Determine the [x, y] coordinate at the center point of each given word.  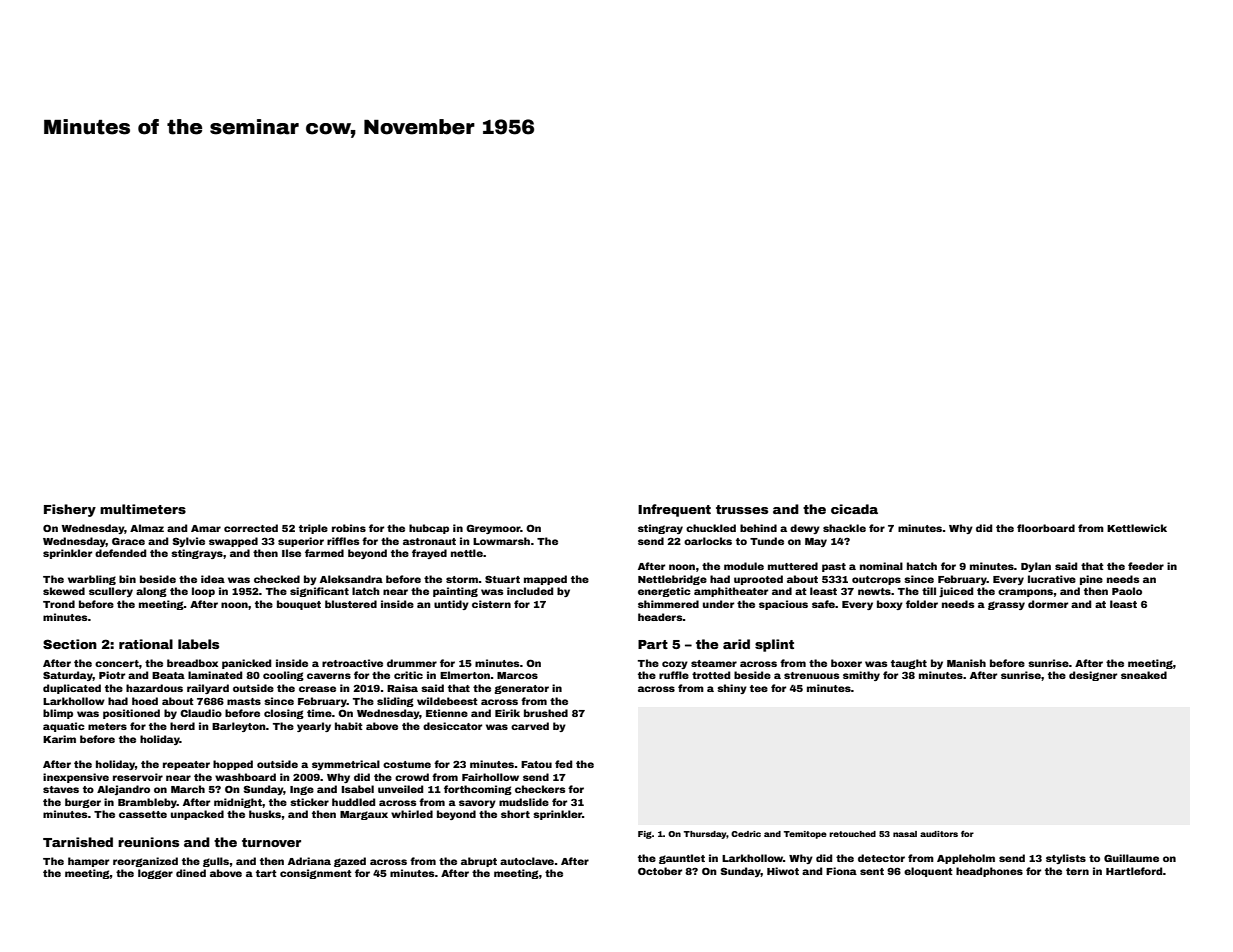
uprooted [758, 580]
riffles [343, 541]
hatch [922, 566]
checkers [540, 789]
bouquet [299, 605]
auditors [939, 834]
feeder [1146, 566]
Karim [59, 739]
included [530, 591]
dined [191, 873]
